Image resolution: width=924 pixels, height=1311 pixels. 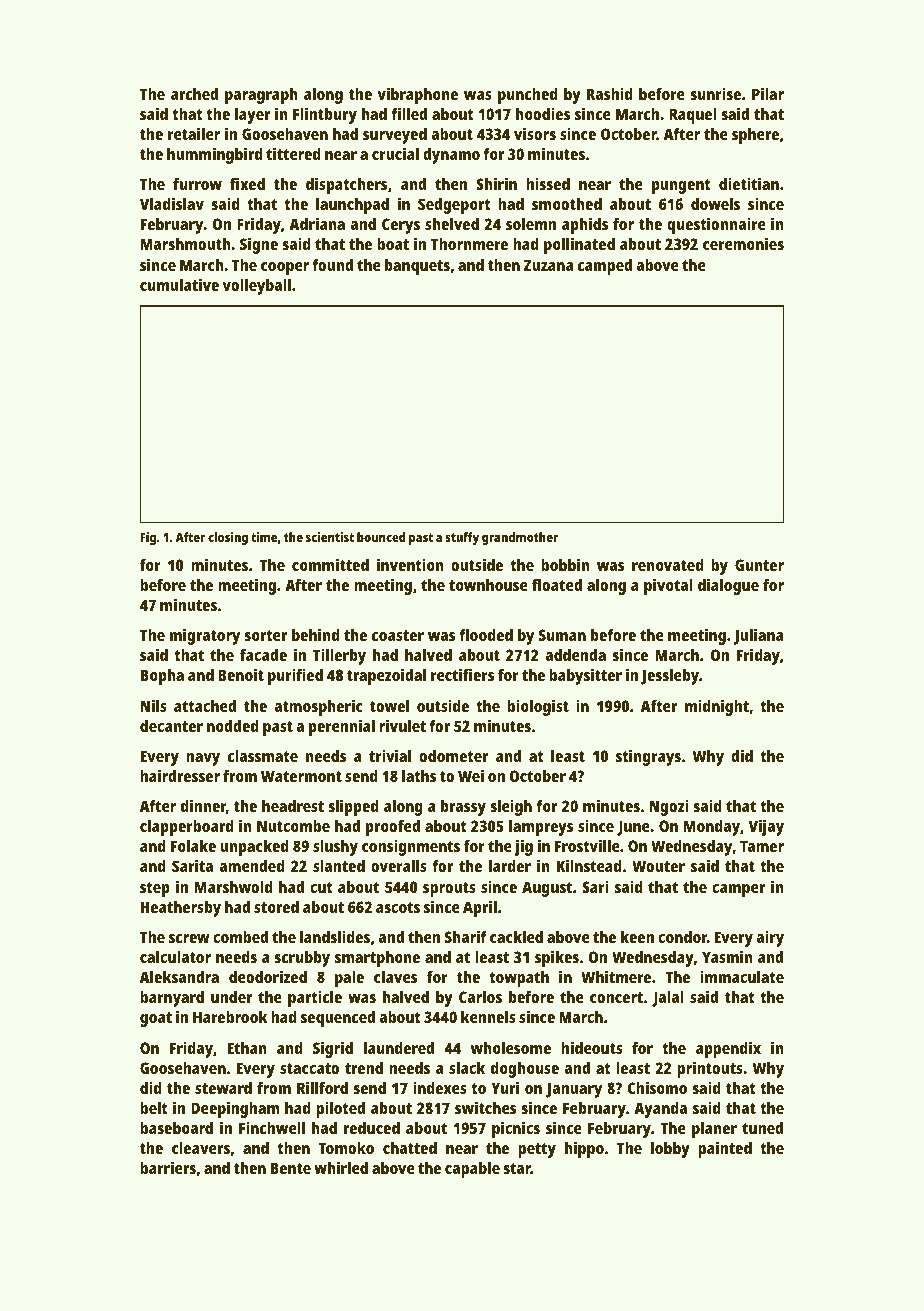 What do you see at coordinates (743, 243) in the document?
I see `ceremonies` at bounding box center [743, 243].
